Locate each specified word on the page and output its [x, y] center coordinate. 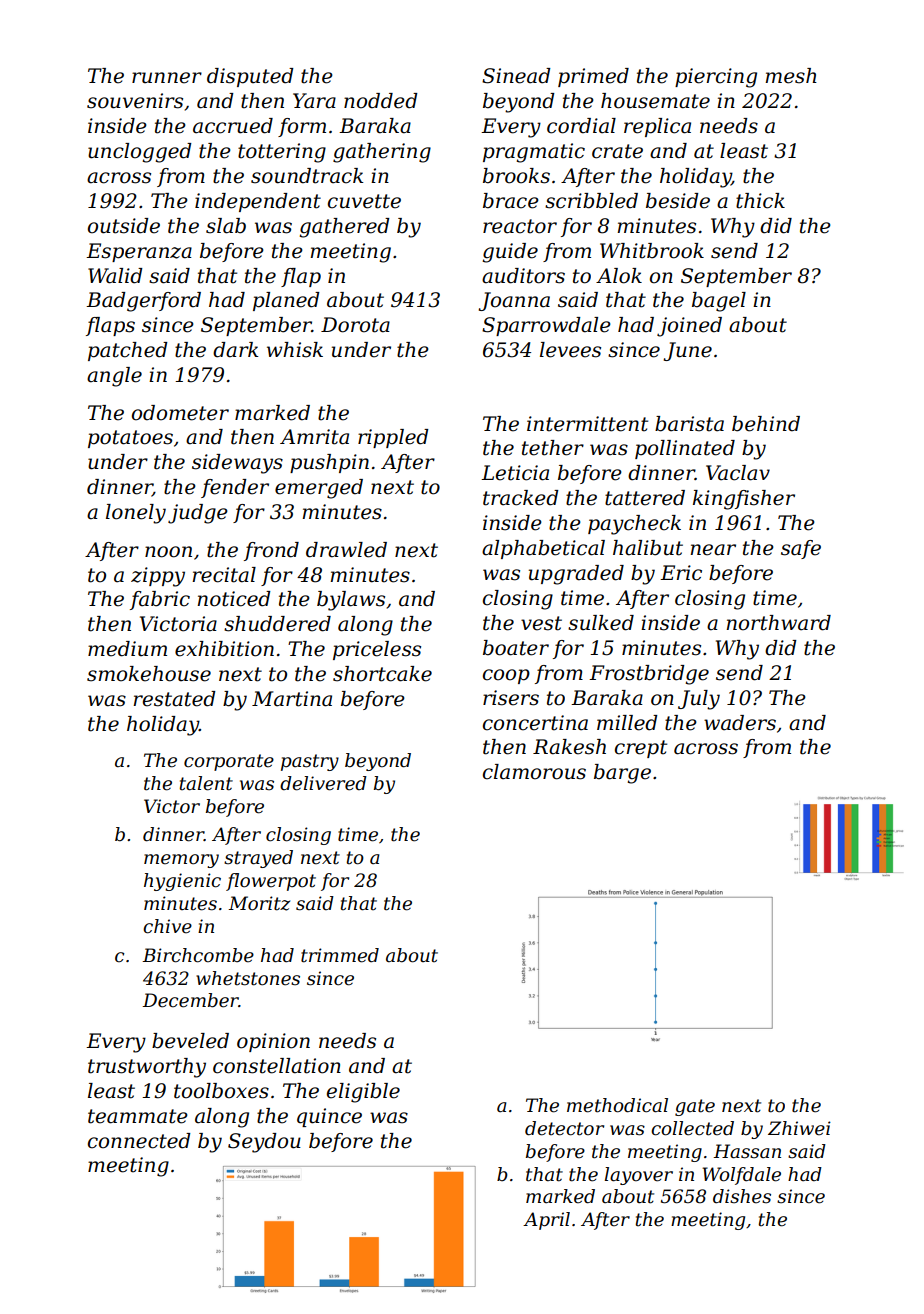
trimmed [340, 955]
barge [622, 774]
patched [128, 351]
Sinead [516, 76]
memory [181, 861]
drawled [346, 550]
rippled [393, 438]
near [713, 550]
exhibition [224, 649]
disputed [250, 77]
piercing [716, 78]
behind [766, 424]
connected [139, 1141]
